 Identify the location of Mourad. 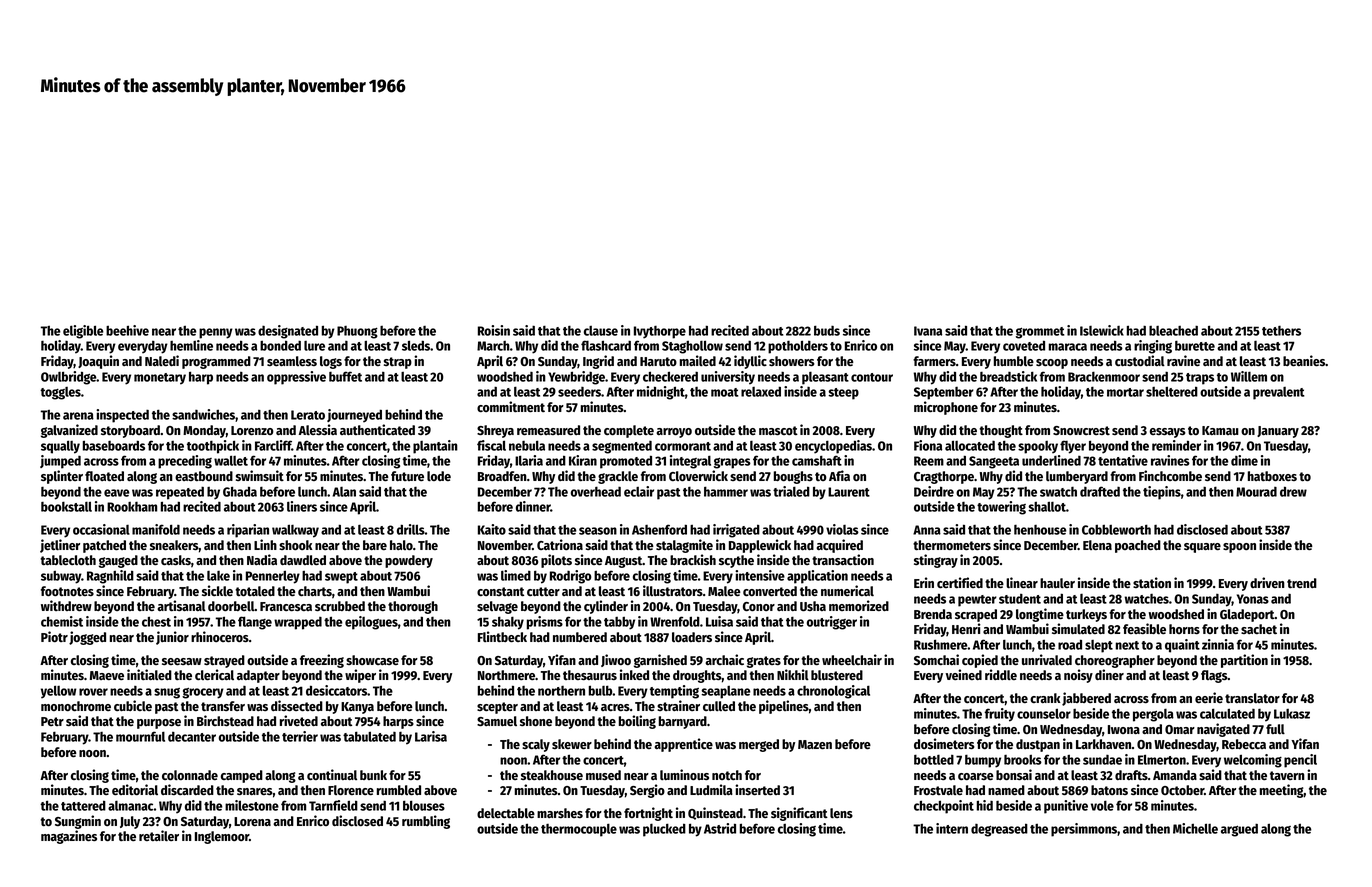
(1256, 492).
